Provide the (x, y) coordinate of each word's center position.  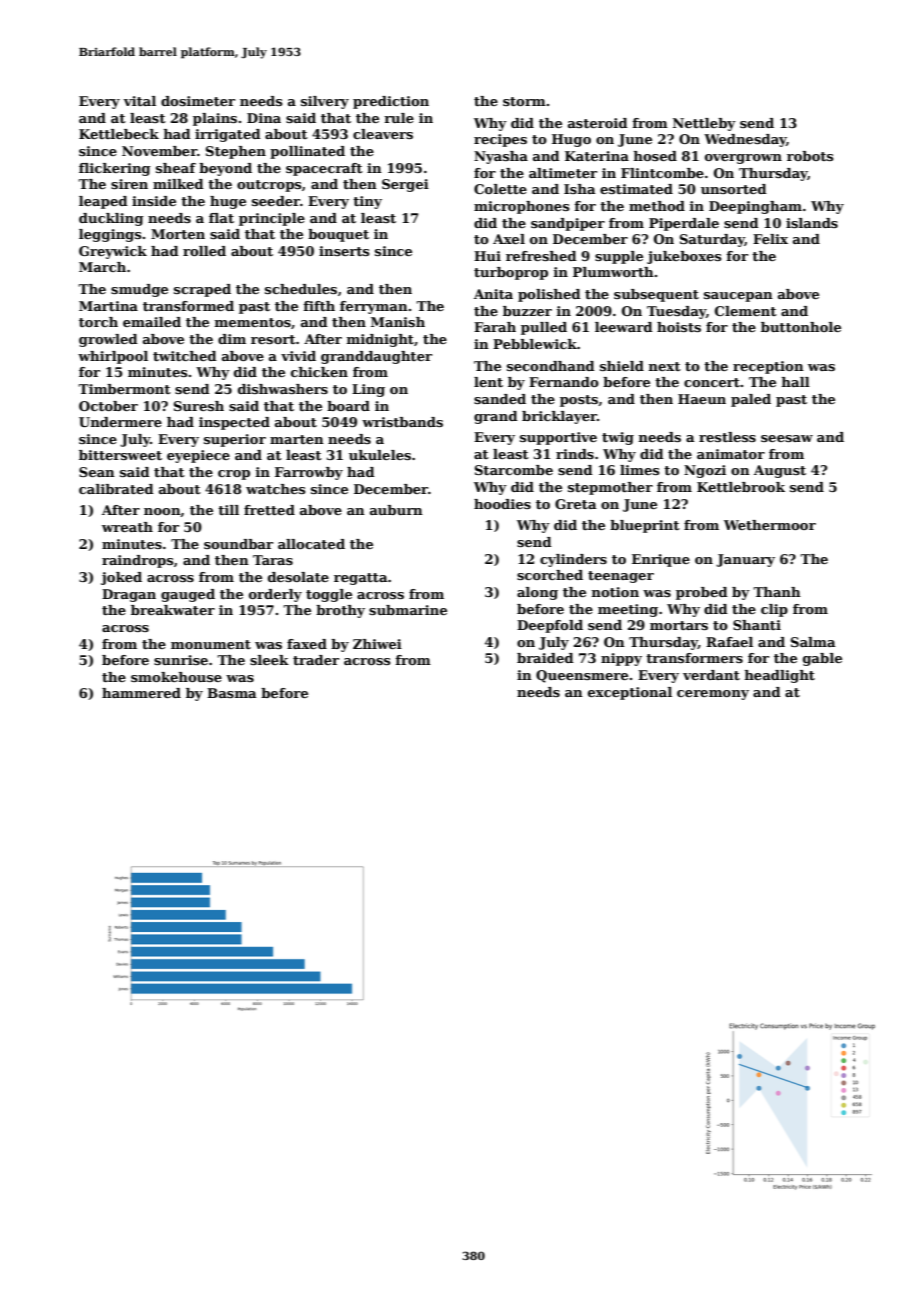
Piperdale (684, 224)
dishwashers (283, 389)
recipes (500, 140)
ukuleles (380, 455)
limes (640, 470)
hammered (141, 693)
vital (139, 101)
